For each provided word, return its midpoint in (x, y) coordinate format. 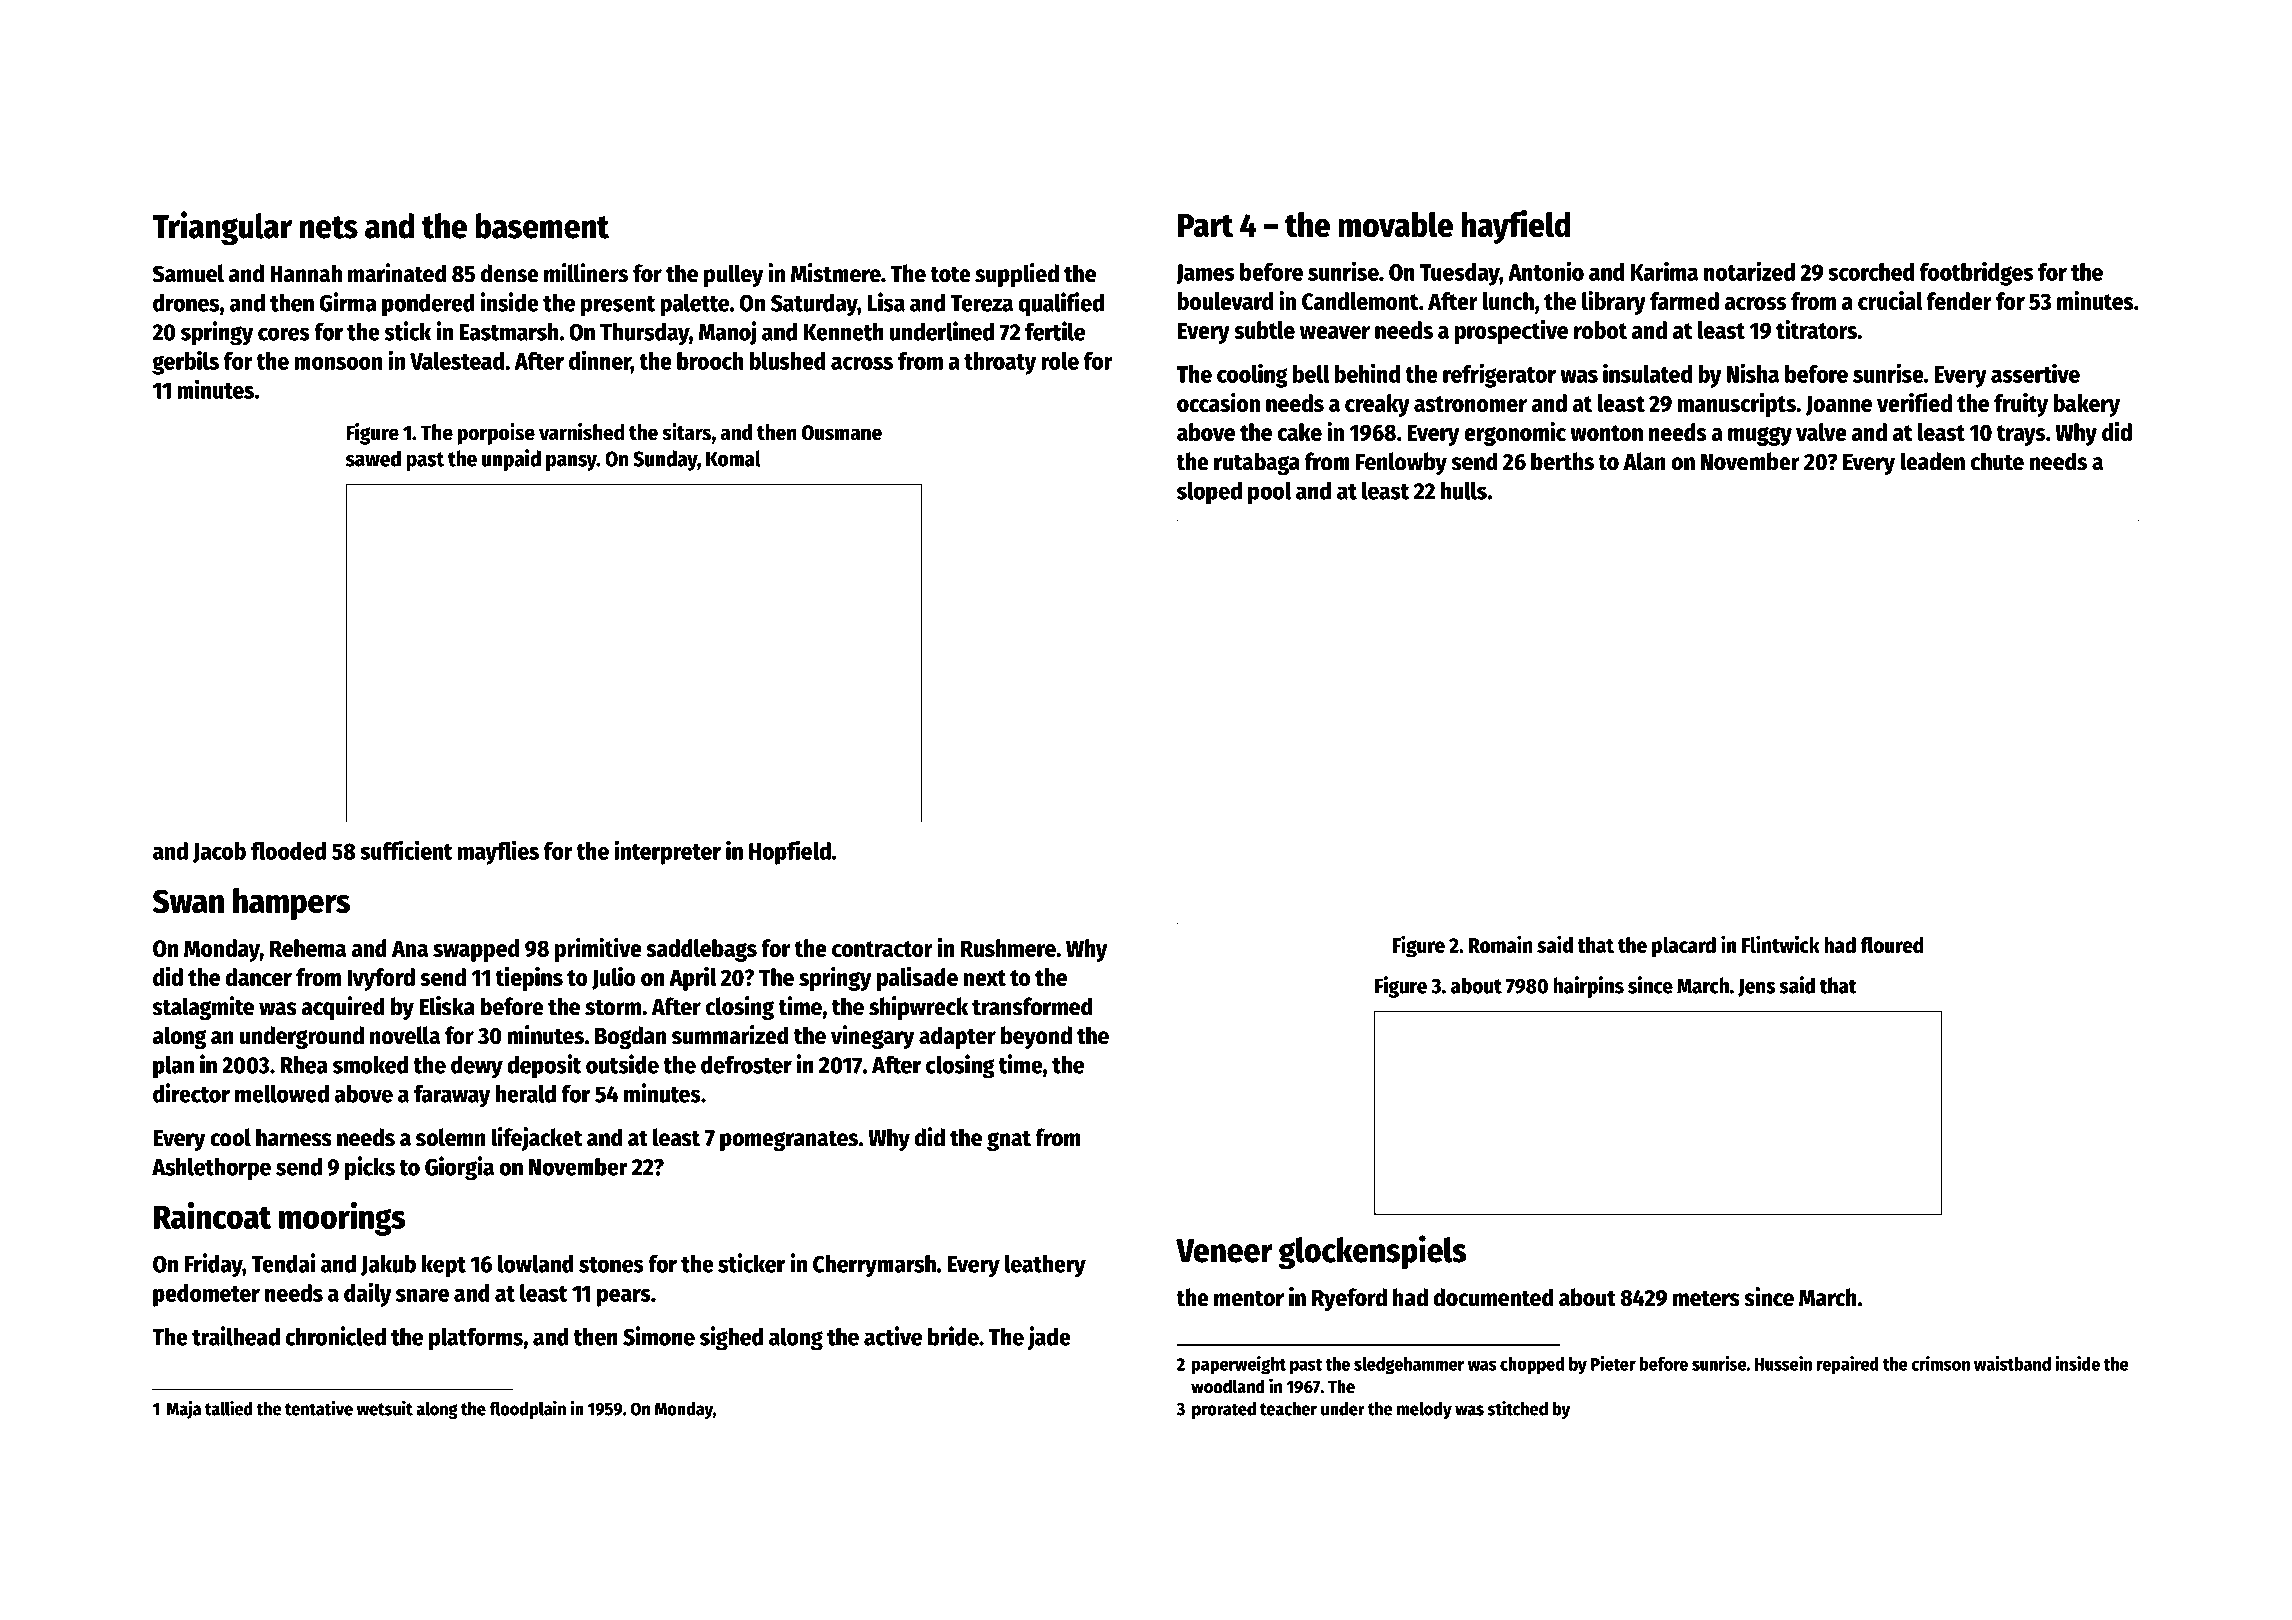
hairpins (1588, 987)
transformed (1032, 1006)
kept (444, 1266)
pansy (571, 463)
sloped (1209, 493)
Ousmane (842, 433)
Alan (1644, 461)
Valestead (457, 361)
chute (1997, 461)
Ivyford (381, 979)
